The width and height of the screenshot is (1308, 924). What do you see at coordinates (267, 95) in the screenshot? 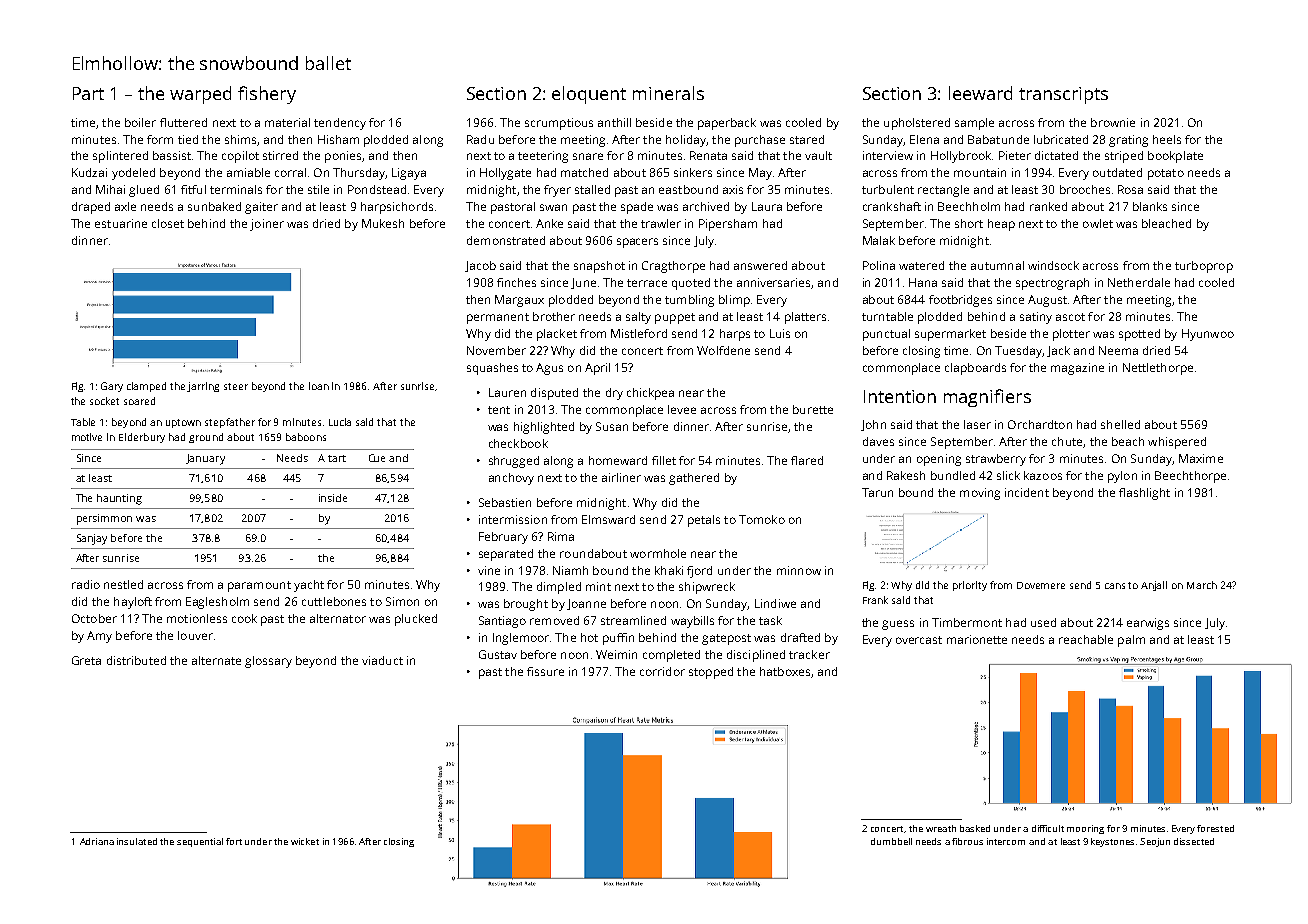
I see `fishery` at bounding box center [267, 95].
